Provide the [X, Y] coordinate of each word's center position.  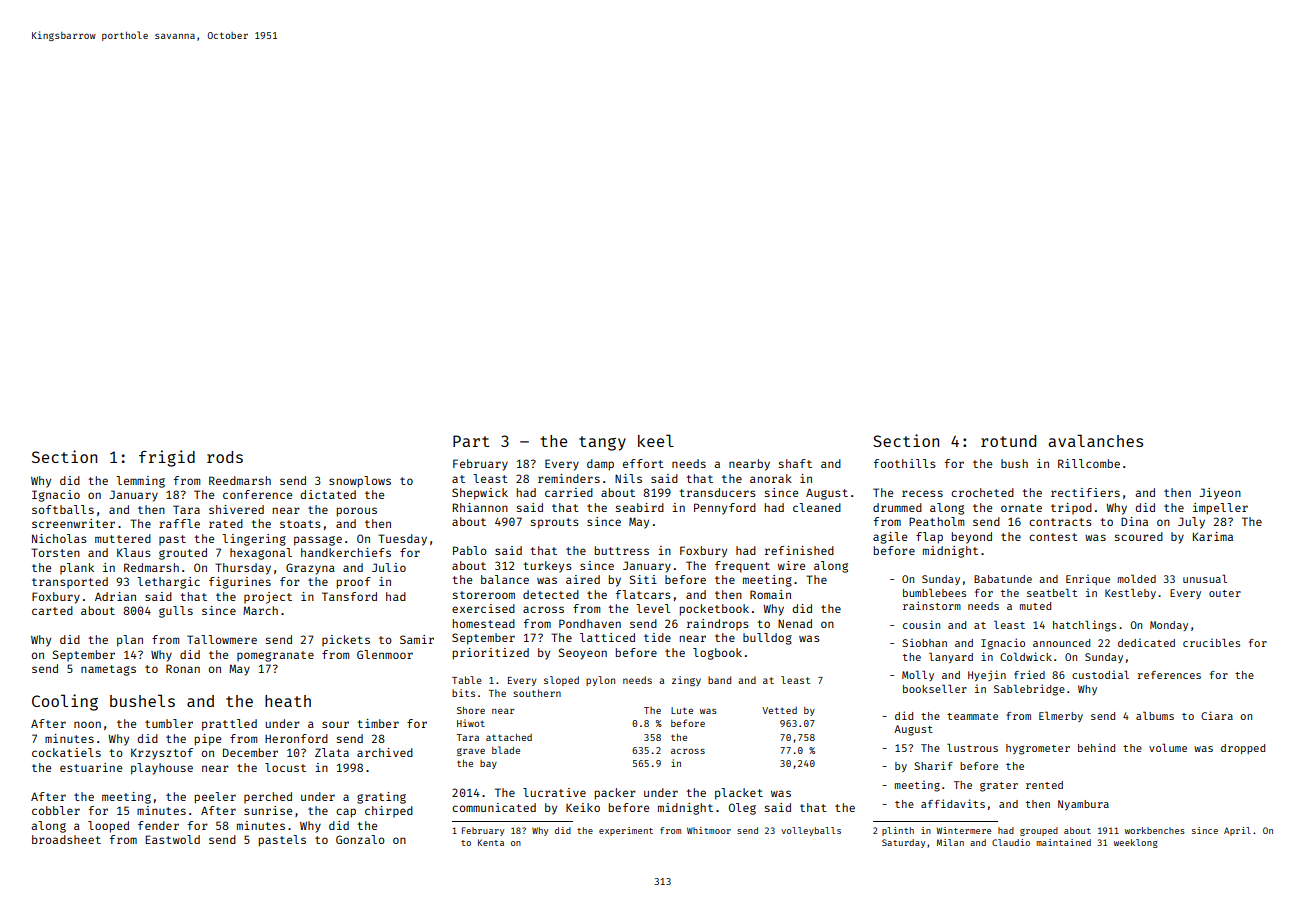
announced [1061, 643]
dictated [328, 494]
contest [1053, 537]
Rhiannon [480, 507]
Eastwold [172, 839]
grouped [1039, 831]
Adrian [115, 596]
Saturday [903, 843]
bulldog [767, 639]
